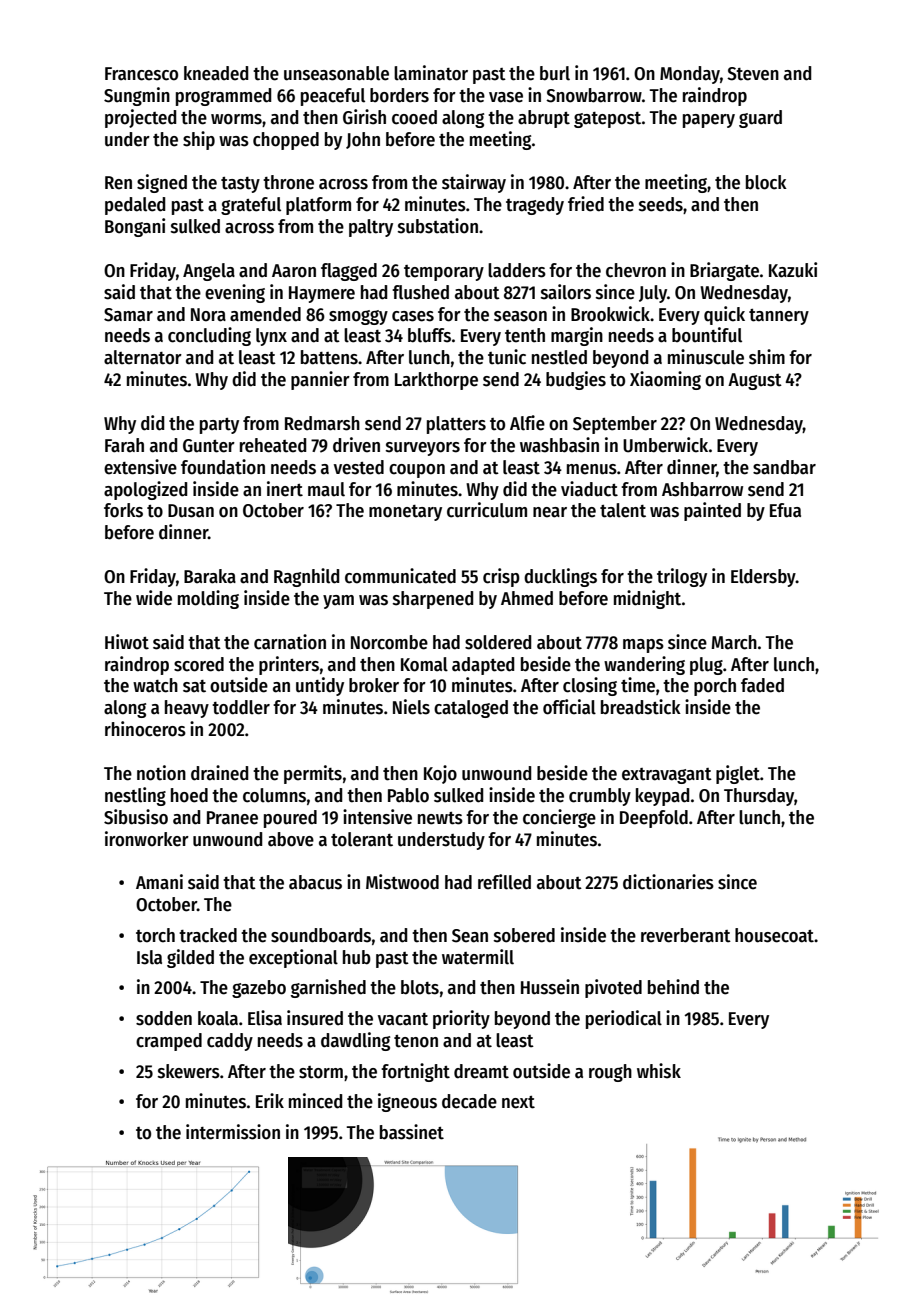 This screenshot has height=1314, width=924. What do you see at coordinates (636, 270) in the screenshot?
I see `chevron` at bounding box center [636, 270].
